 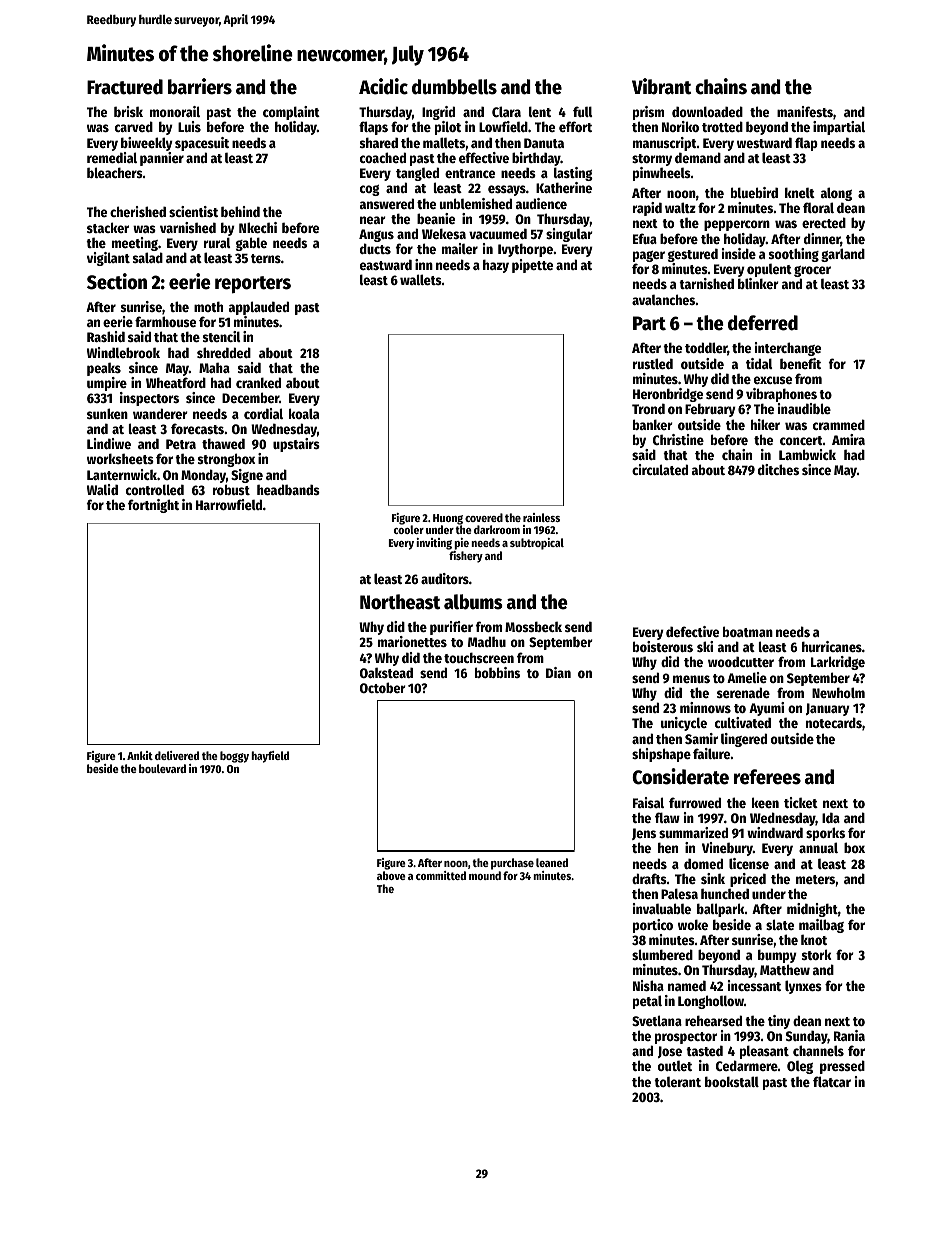 What do you see at coordinates (843, 255) in the screenshot?
I see `garland` at bounding box center [843, 255].
